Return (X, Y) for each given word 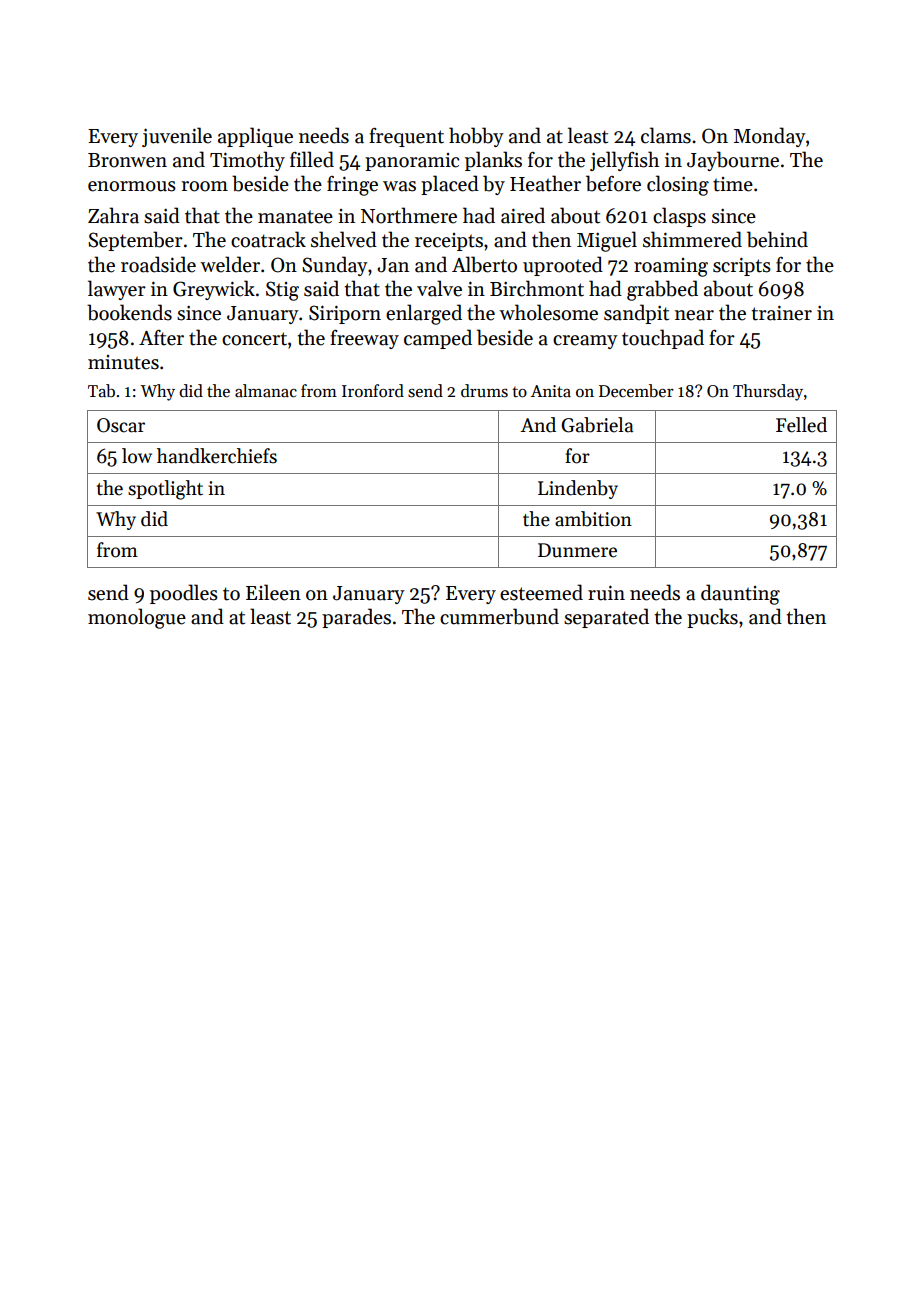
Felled (801, 425)
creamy (585, 342)
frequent (406, 137)
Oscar (121, 425)
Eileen (273, 592)
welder (230, 264)
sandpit (636, 314)
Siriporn (345, 314)
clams (666, 135)
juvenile (177, 137)
